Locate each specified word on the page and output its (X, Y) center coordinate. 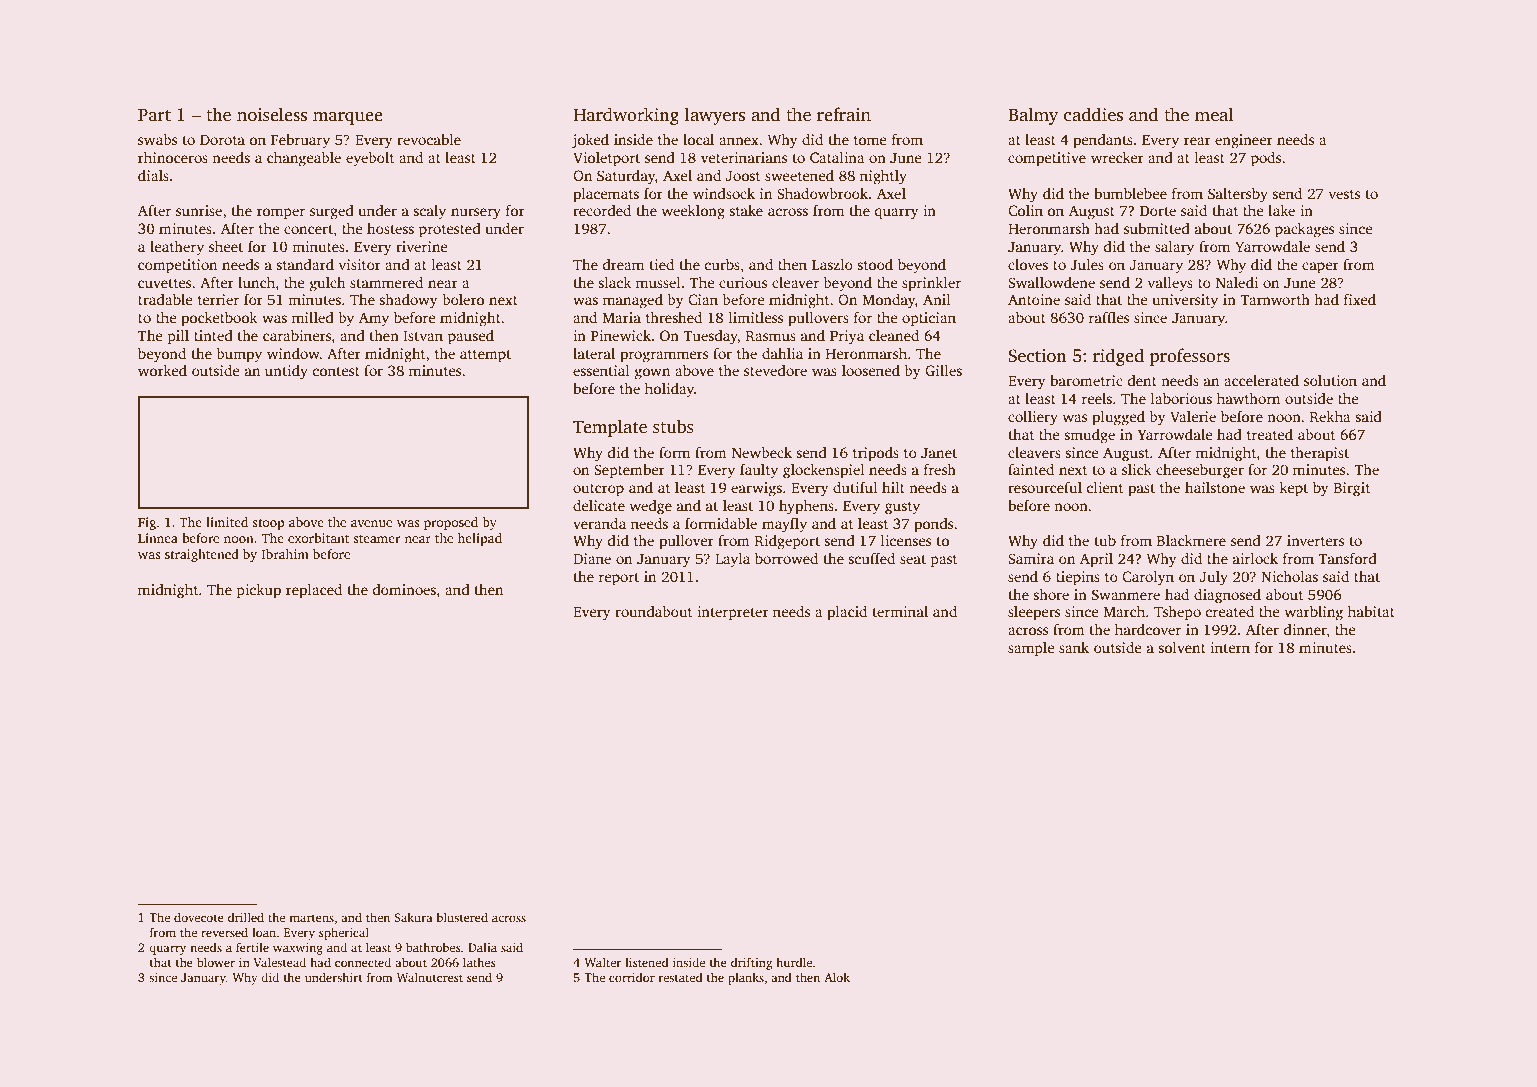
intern (1230, 647)
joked (590, 141)
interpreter (733, 613)
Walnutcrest (430, 977)
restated (680, 977)
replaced (314, 591)
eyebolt (370, 159)
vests (1344, 194)
